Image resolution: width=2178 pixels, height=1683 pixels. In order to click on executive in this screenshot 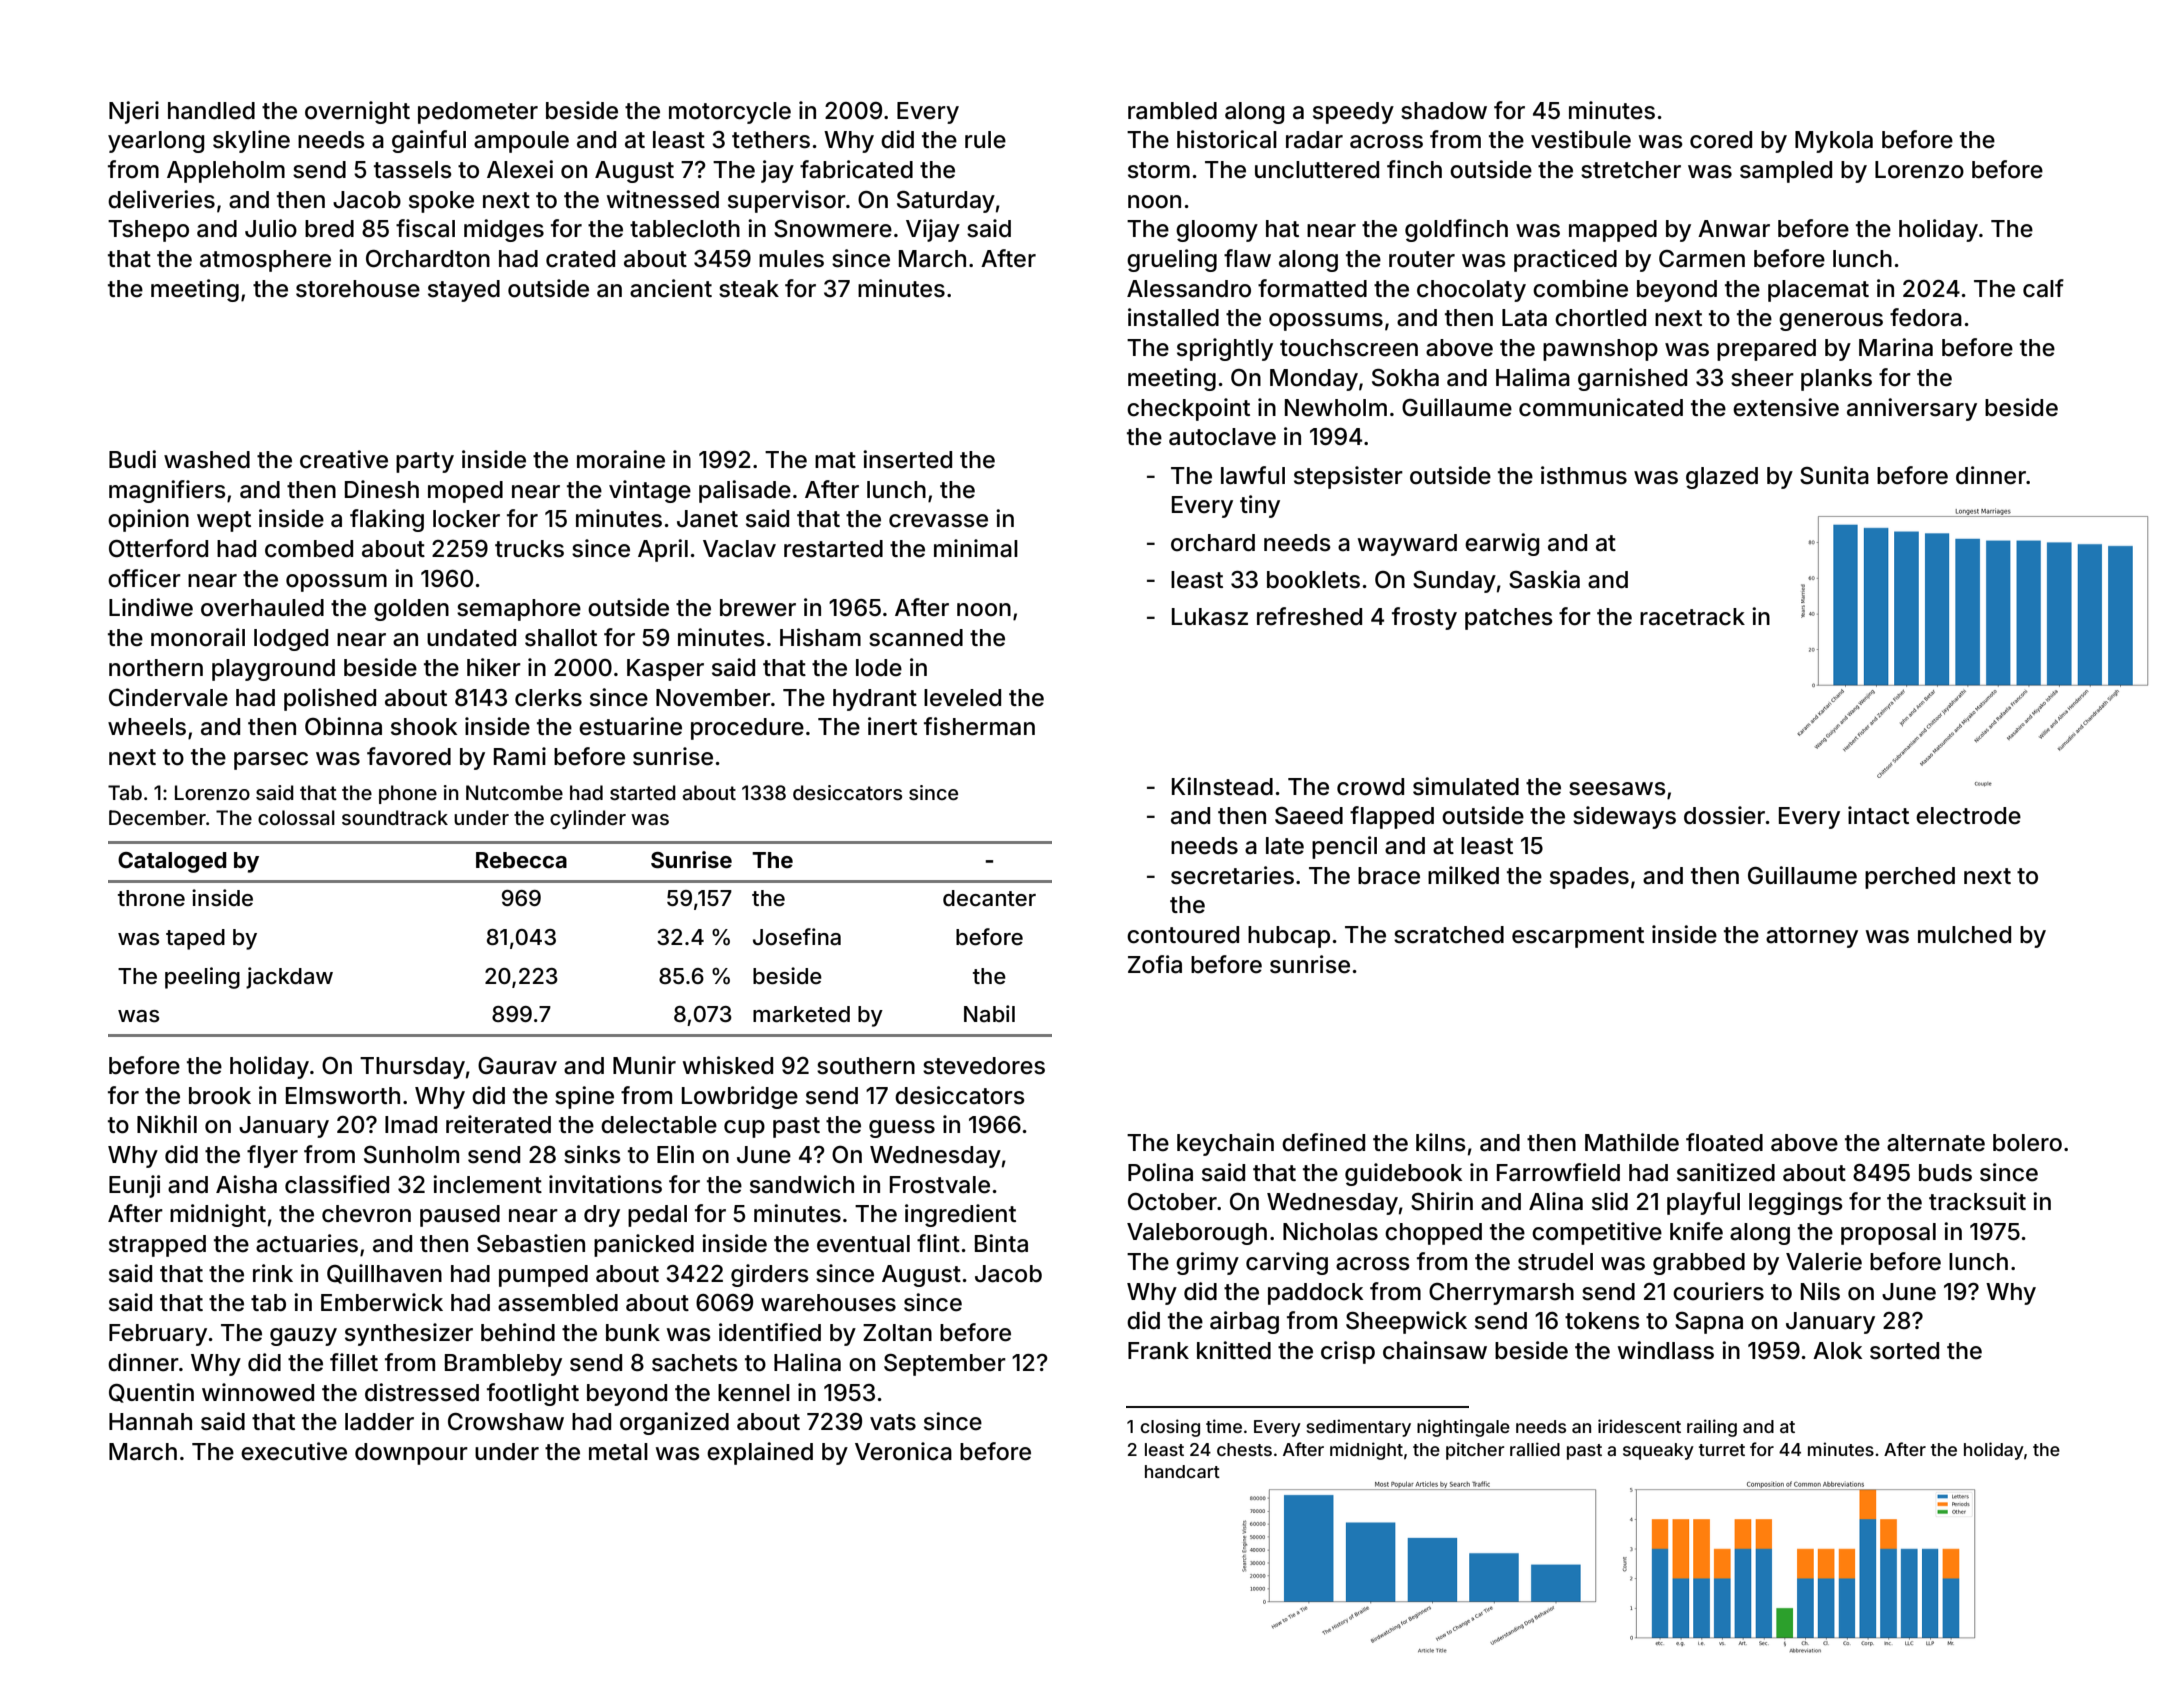, I will do `click(294, 1451)`.
